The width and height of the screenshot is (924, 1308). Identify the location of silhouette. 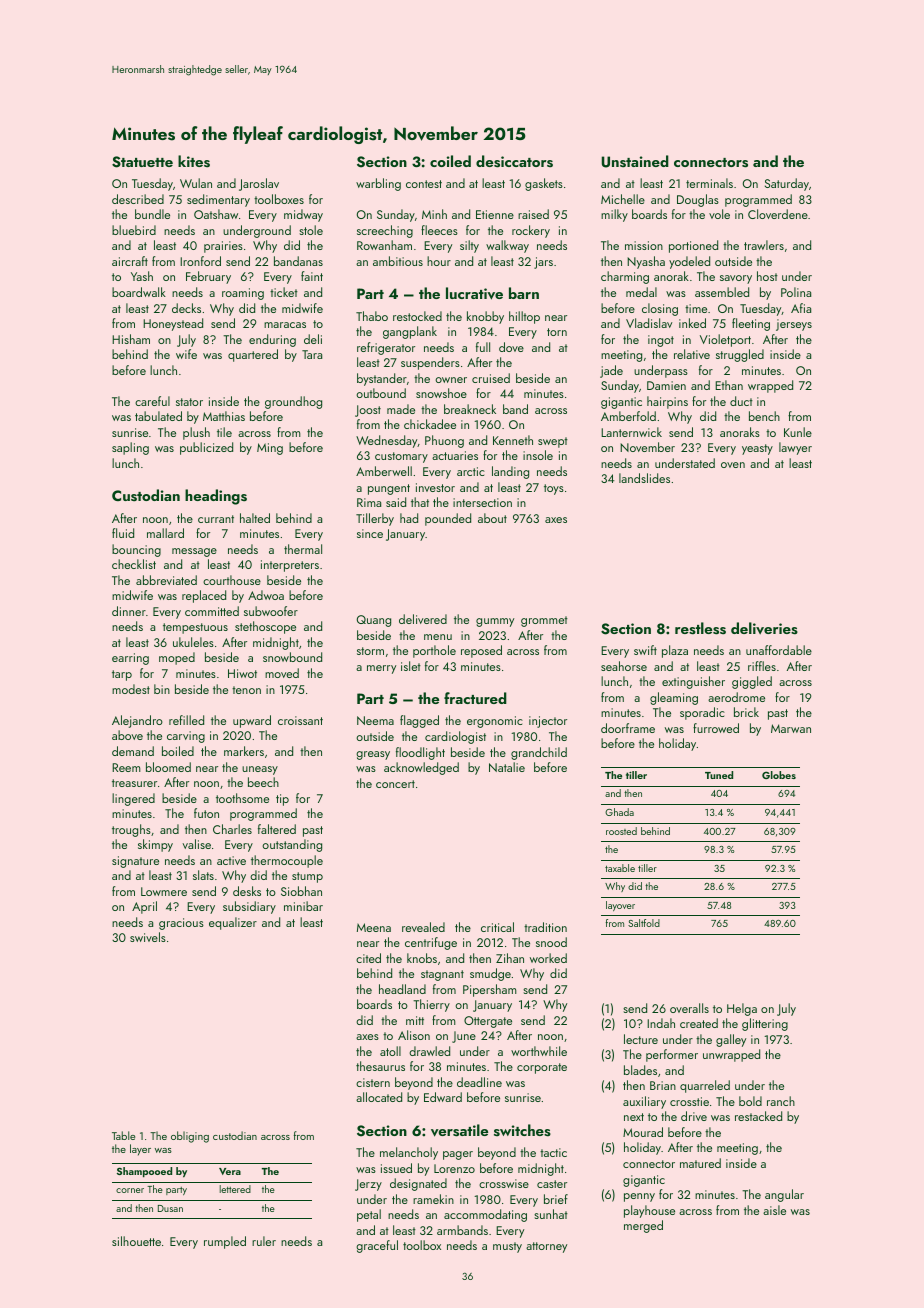
(136, 1241).
